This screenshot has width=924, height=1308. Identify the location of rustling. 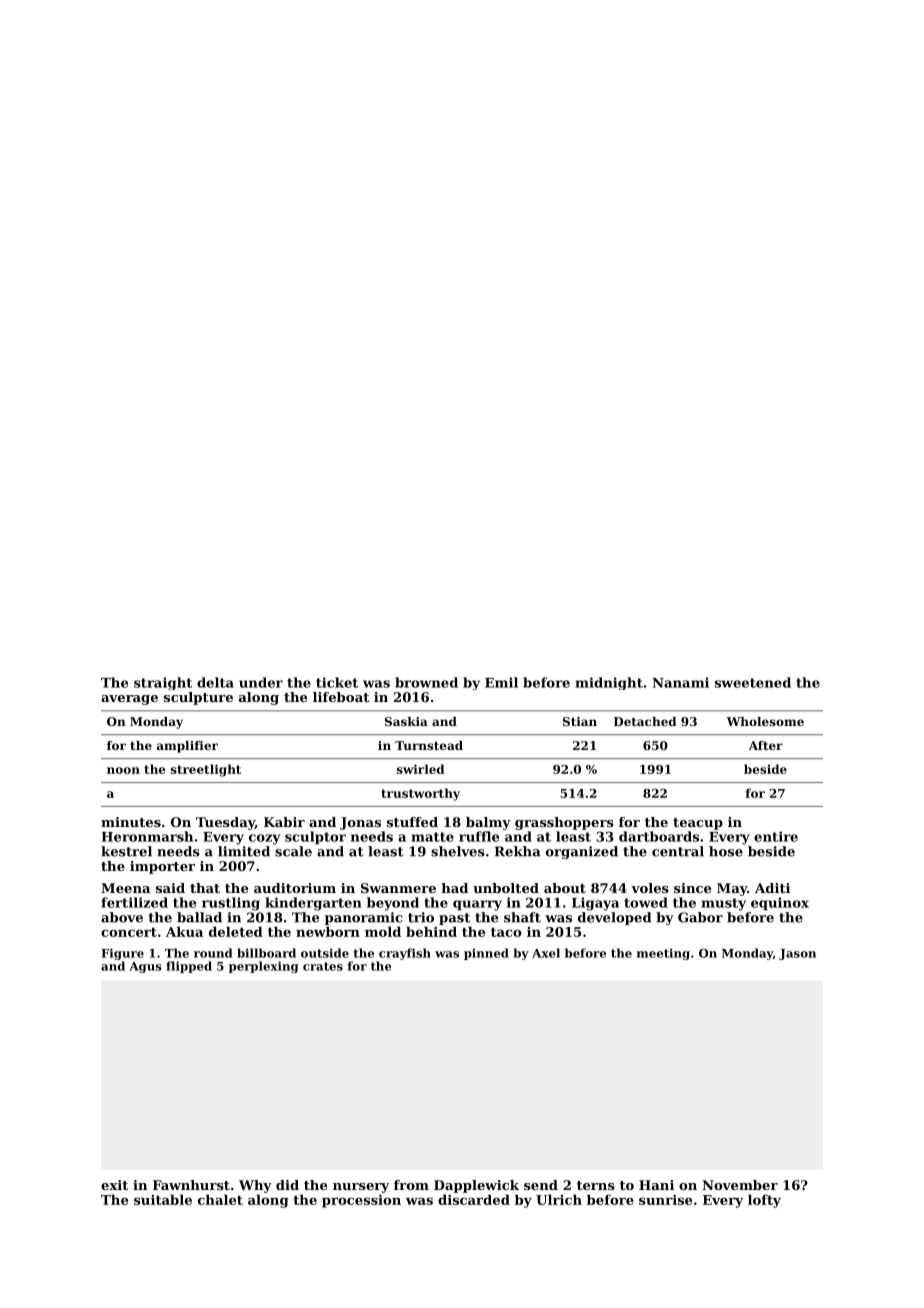
(231, 904).
